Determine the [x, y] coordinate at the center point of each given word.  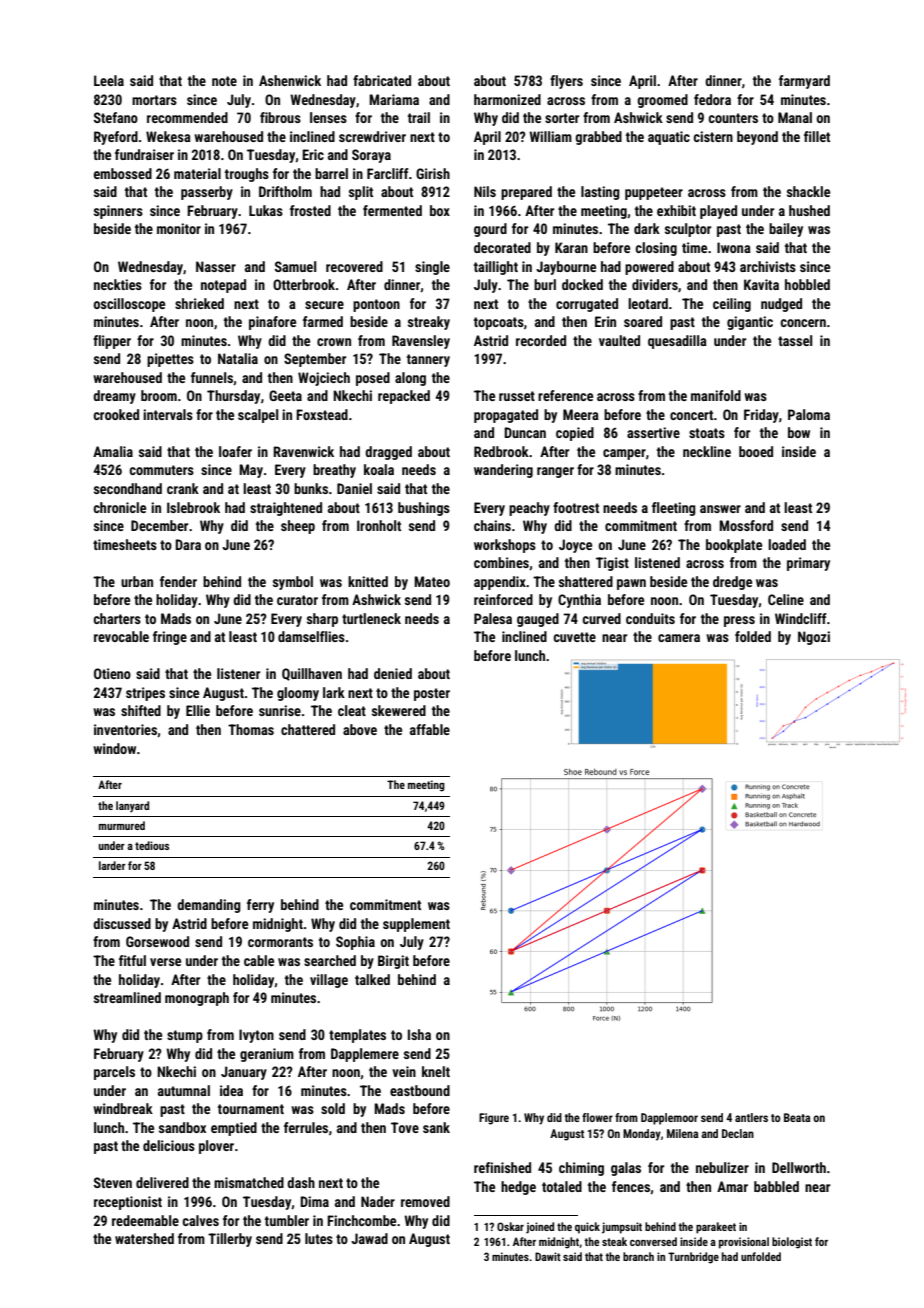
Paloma [809, 414]
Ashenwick [290, 80]
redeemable [145, 1220]
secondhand [128, 488]
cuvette [574, 637]
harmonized [507, 99]
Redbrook [501, 451]
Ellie [198, 710]
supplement [416, 925]
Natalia [238, 358]
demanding [209, 906]
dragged [388, 453]
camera [679, 638]
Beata [797, 1117]
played [718, 212]
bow [799, 432]
